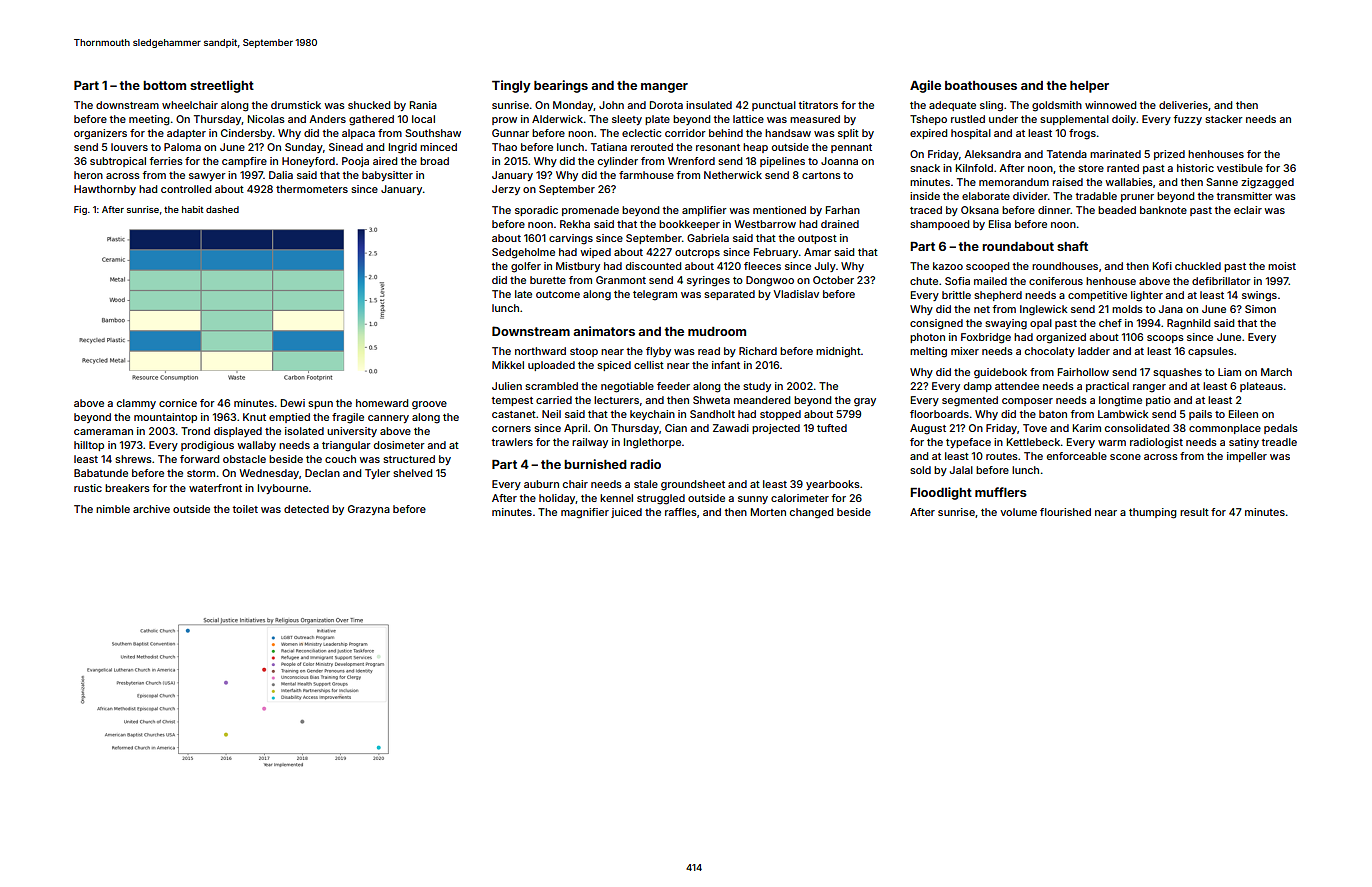 This page has width=1372, height=887. I want to click on midnight, so click(838, 352).
